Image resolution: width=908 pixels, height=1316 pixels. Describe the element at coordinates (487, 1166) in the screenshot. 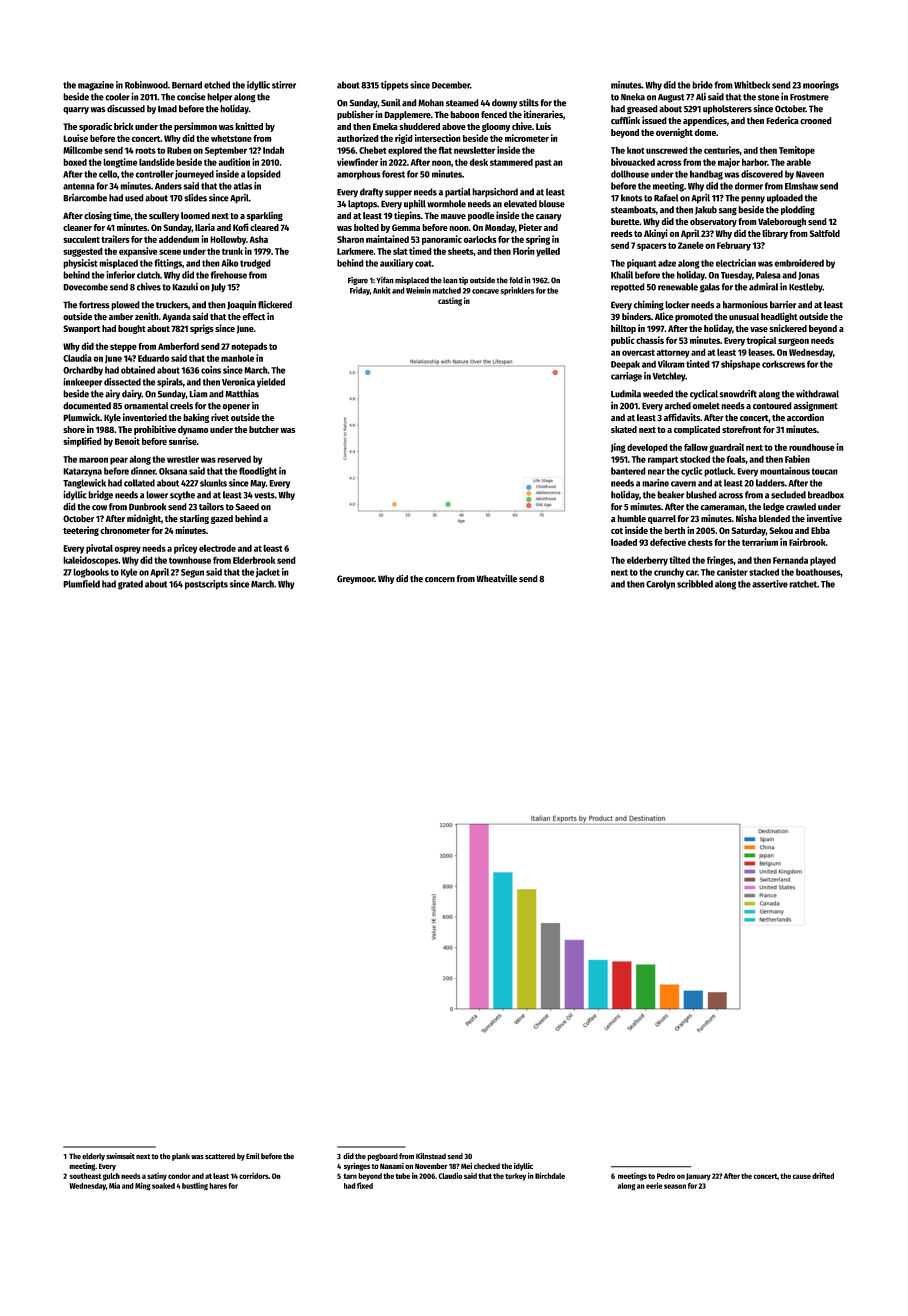

I see `checked` at that location.
